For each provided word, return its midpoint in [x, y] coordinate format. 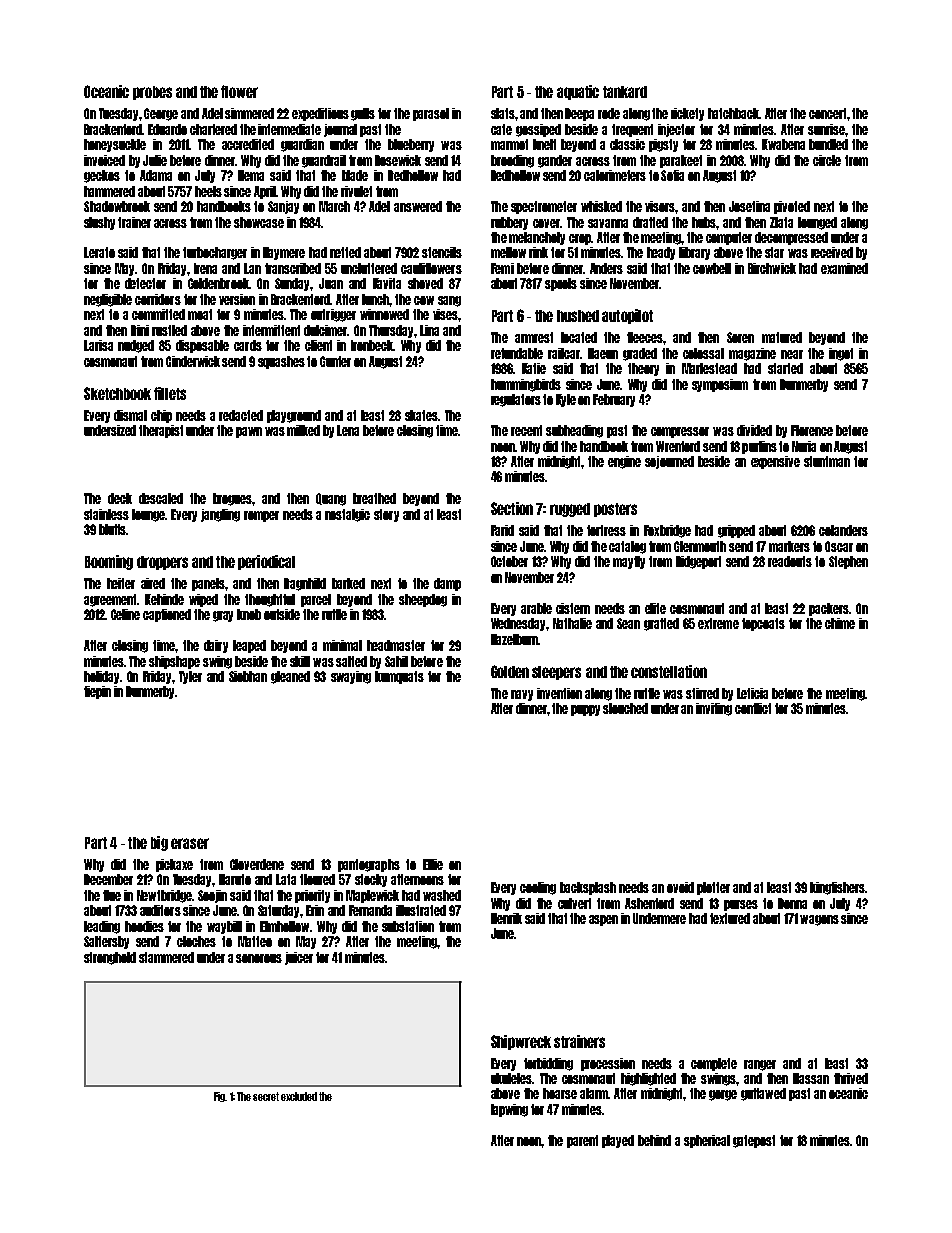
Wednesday [518, 624]
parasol [431, 114]
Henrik [506, 918]
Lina [429, 330]
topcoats [763, 624]
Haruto [235, 879]
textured [730, 918]
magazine [752, 354]
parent [582, 1141]
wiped [203, 600]
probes [152, 93]
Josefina [749, 206]
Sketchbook [117, 393]
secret [266, 1096]
